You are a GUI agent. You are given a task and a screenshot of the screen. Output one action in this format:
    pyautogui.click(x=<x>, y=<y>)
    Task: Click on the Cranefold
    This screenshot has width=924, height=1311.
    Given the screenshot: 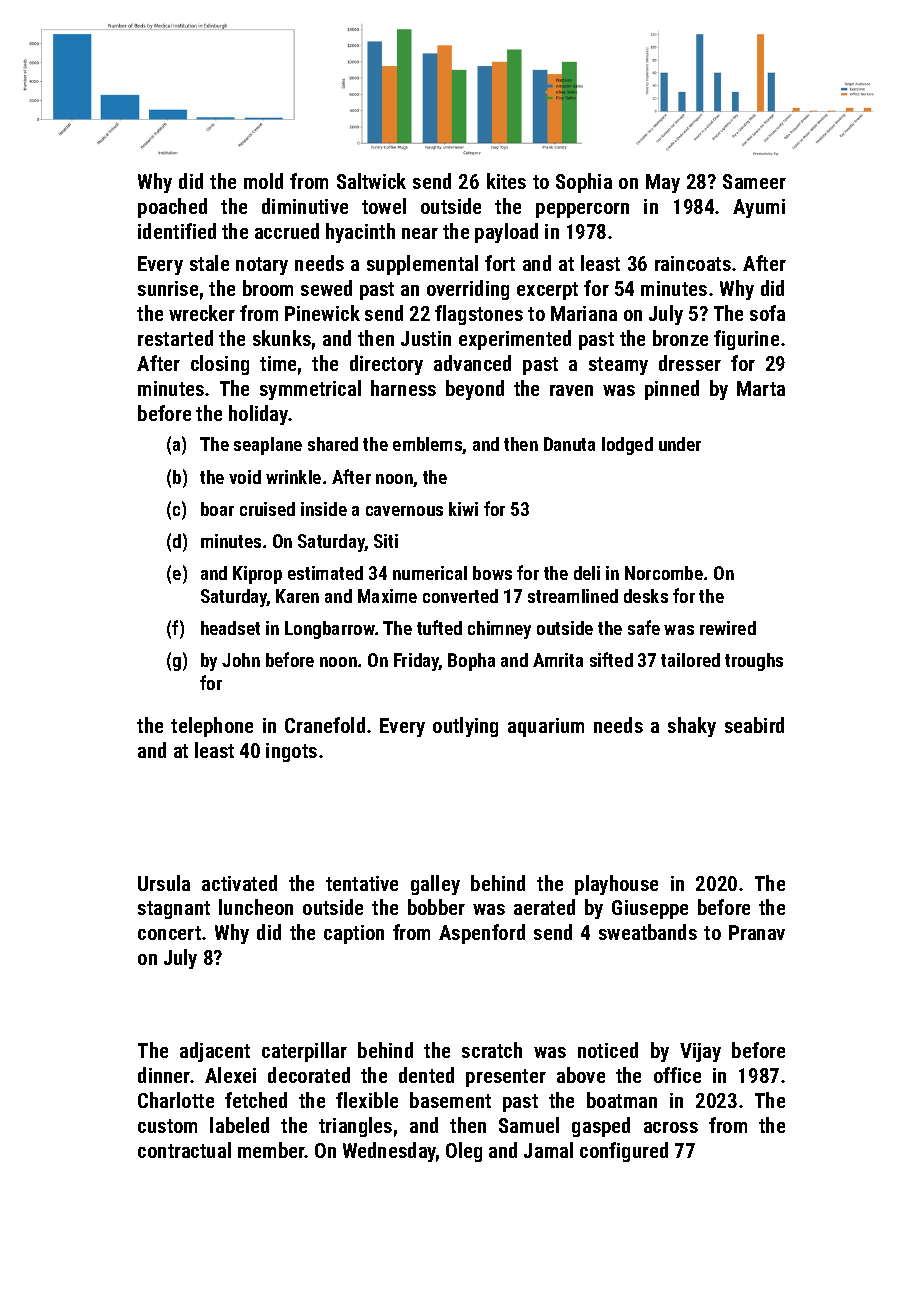 What is the action you would take?
    pyautogui.click(x=325, y=725)
